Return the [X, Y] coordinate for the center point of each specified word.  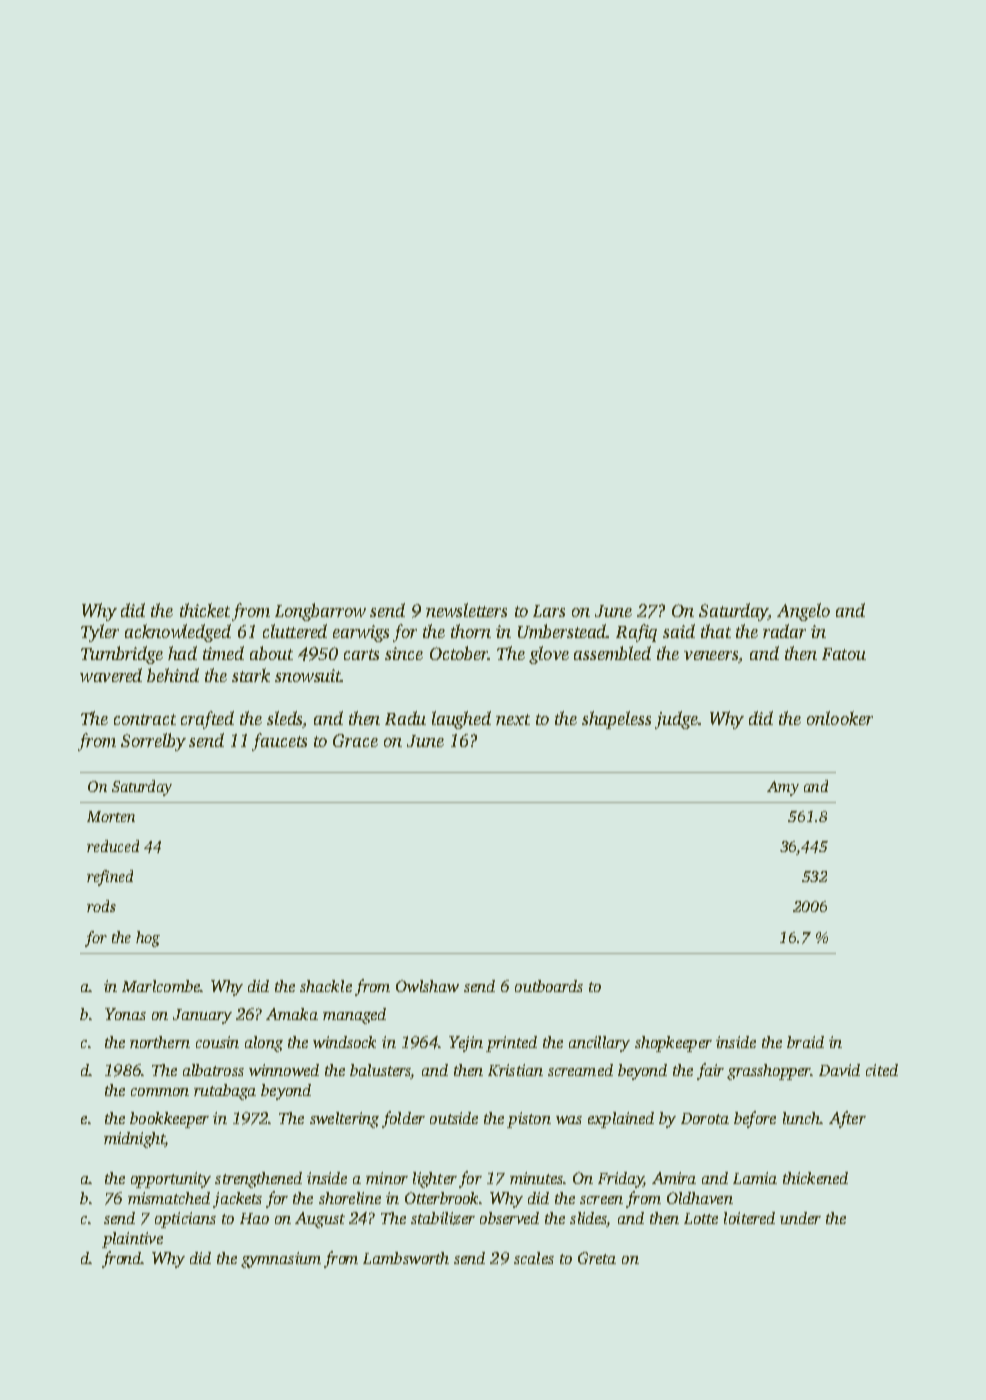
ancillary [599, 1044]
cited [882, 1070]
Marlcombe [161, 986]
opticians [185, 1220]
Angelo [803, 612]
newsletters [466, 610]
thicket [205, 610]
